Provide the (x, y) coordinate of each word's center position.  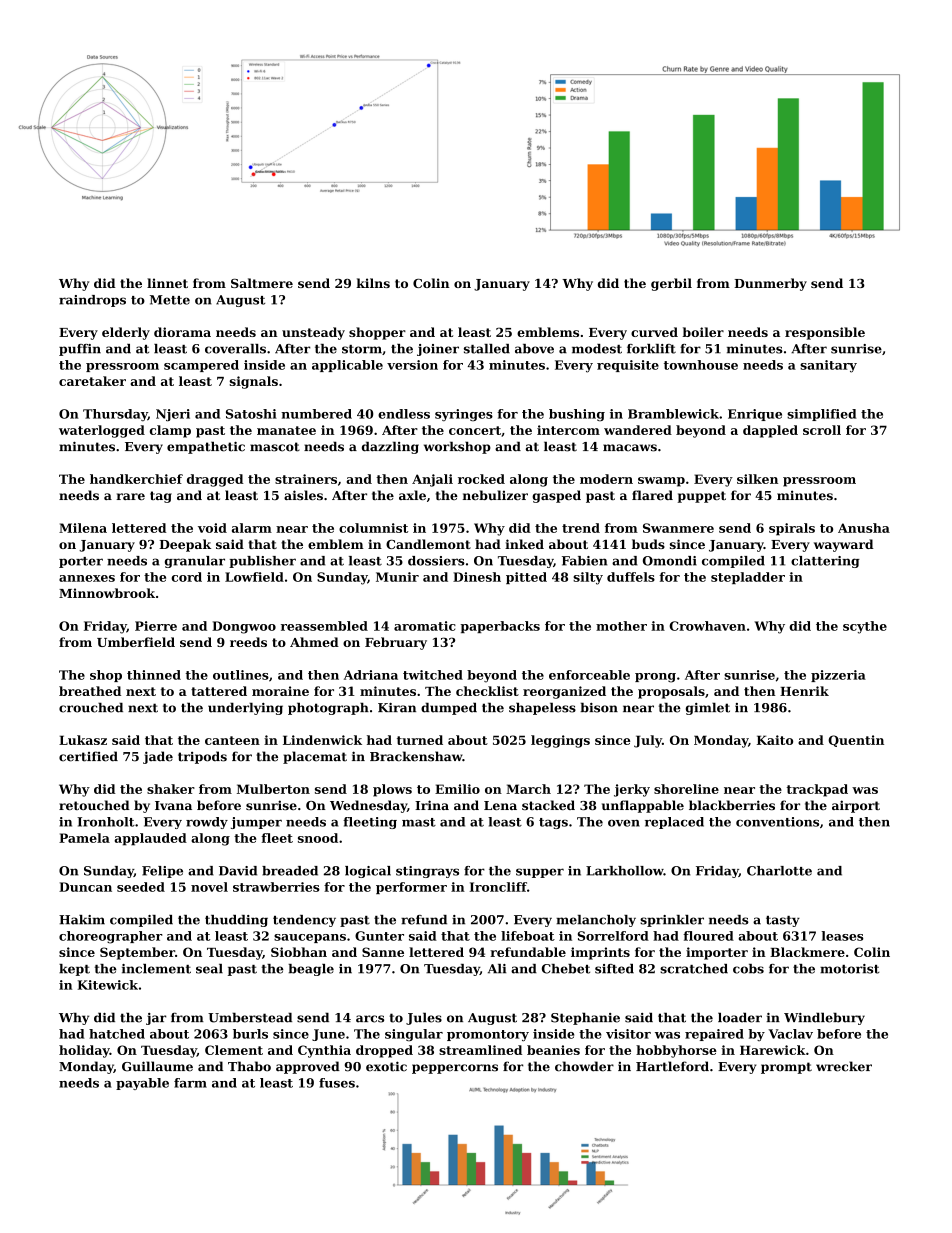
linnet (167, 283)
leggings (560, 741)
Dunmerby (770, 284)
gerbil (671, 284)
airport (856, 806)
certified (88, 756)
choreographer (110, 937)
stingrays (427, 872)
